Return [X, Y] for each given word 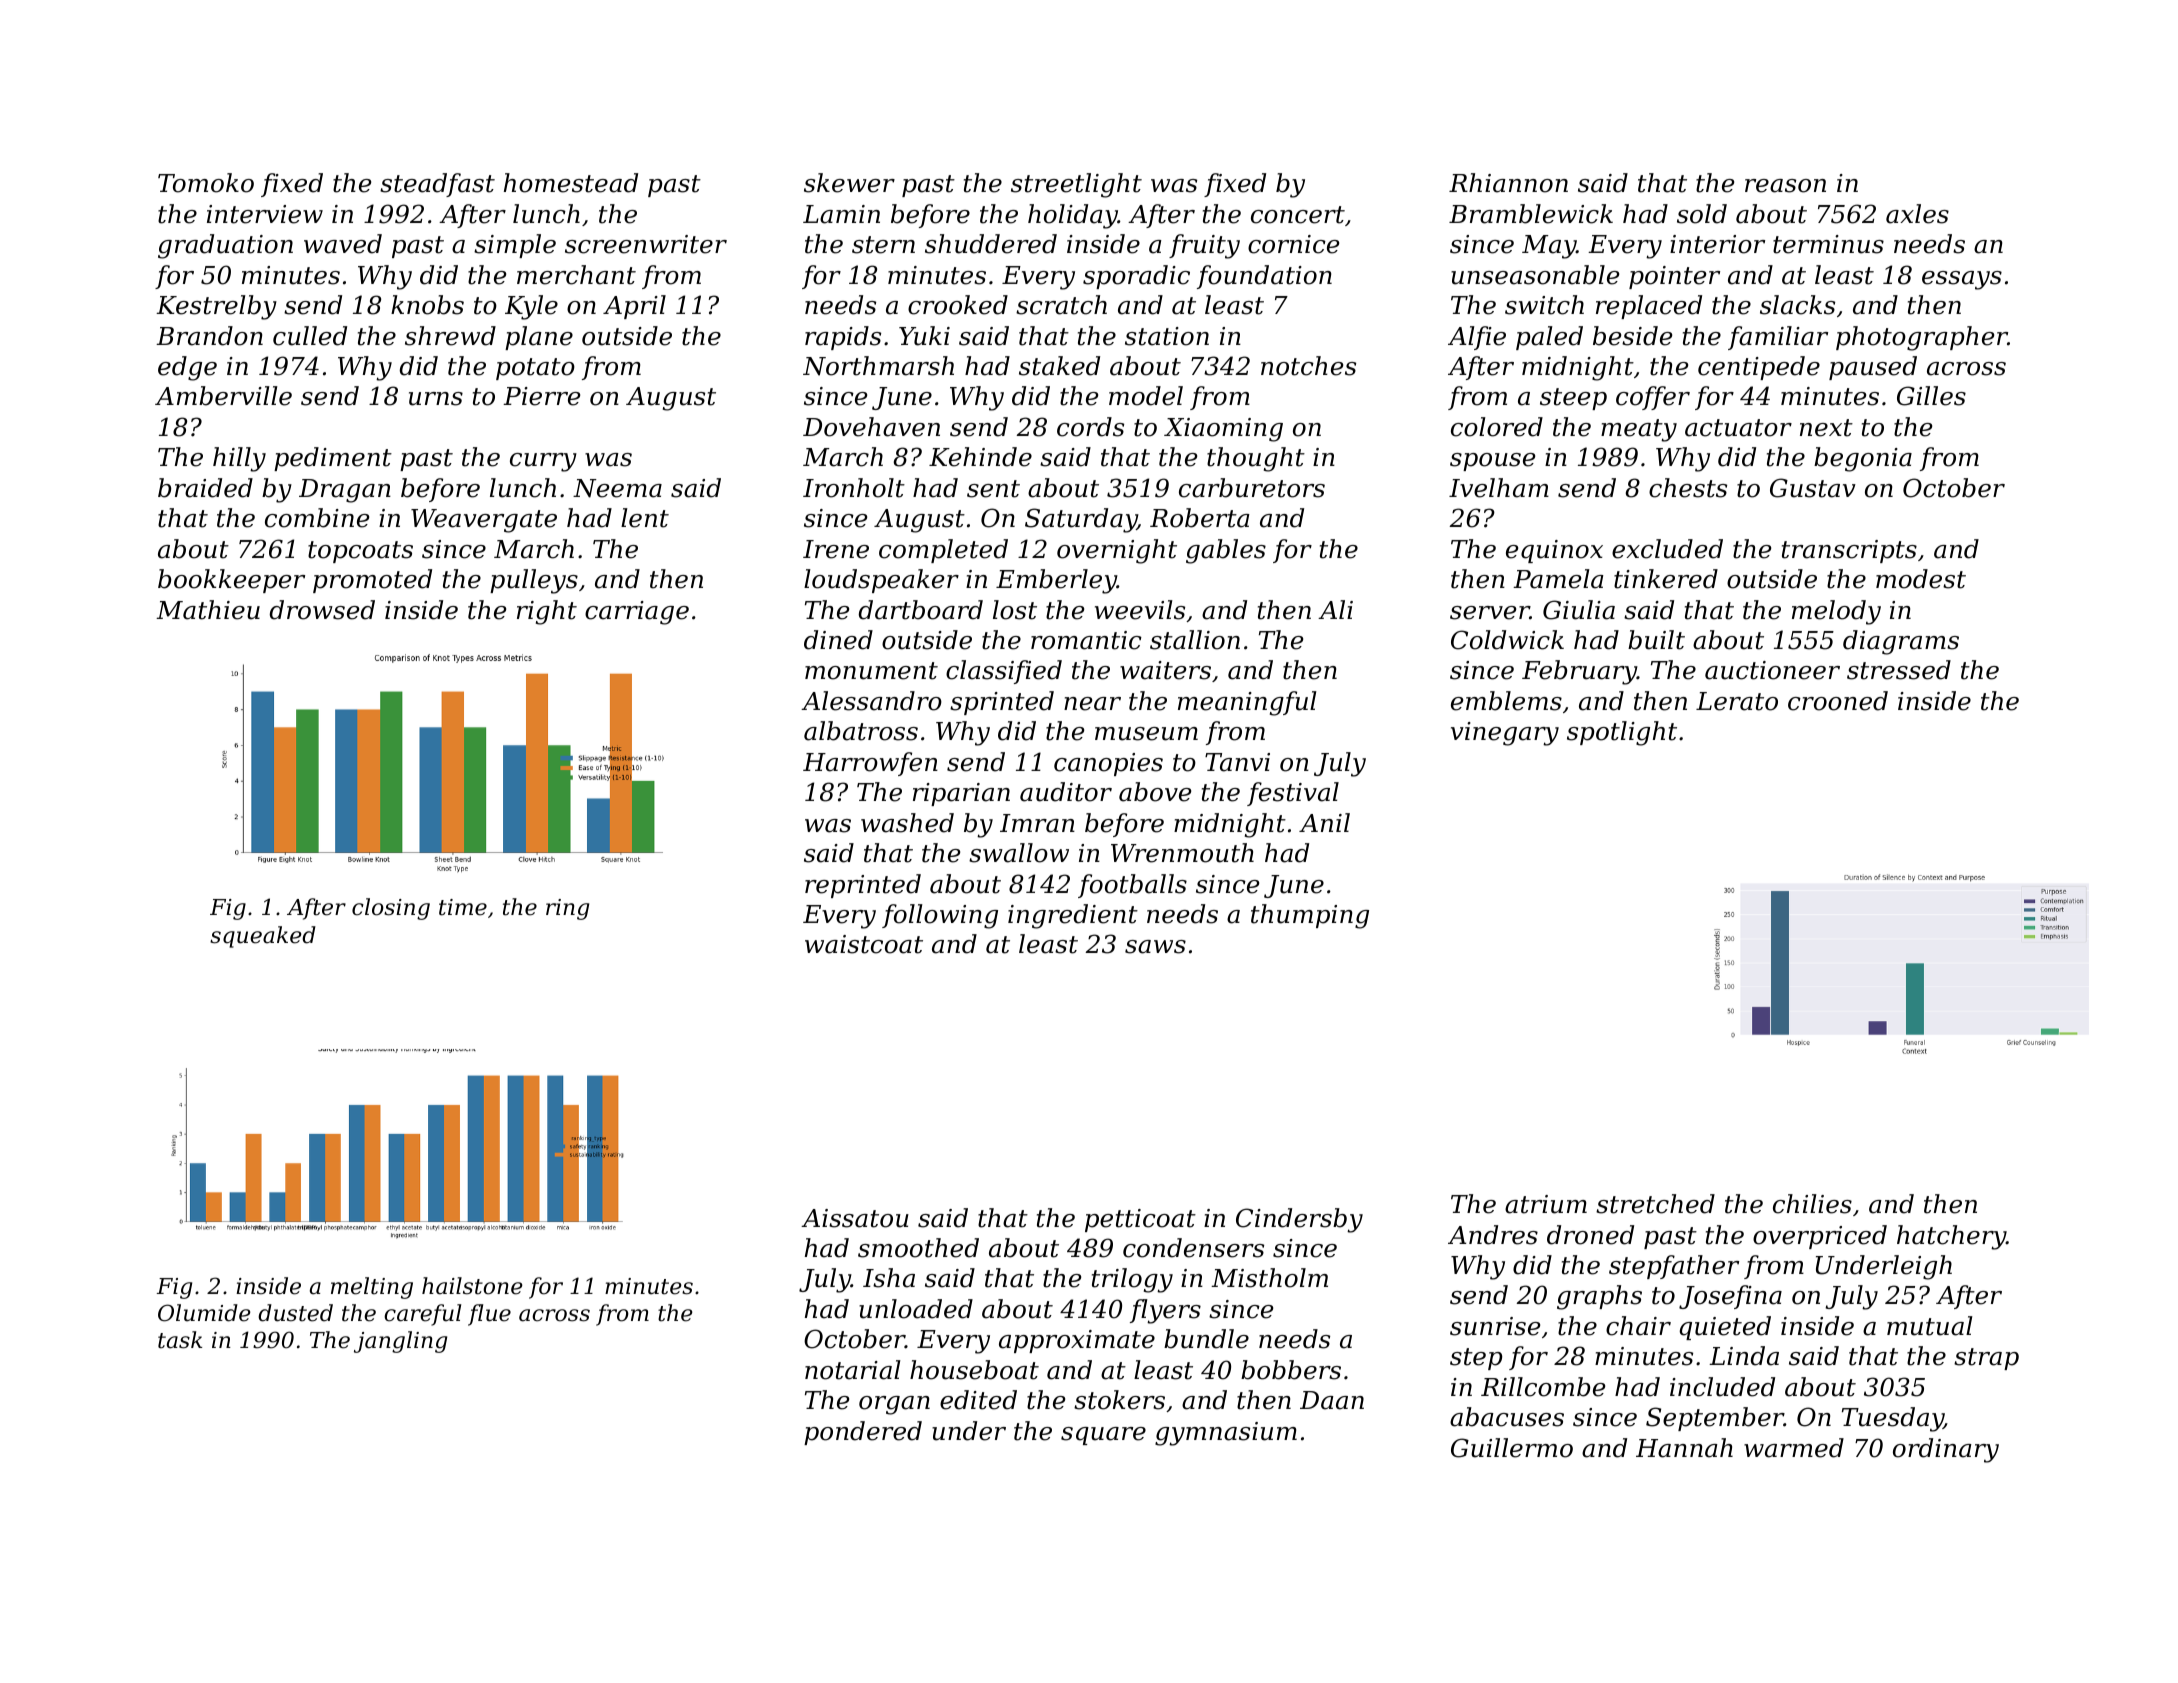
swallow [1019, 853]
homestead [571, 183]
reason [1785, 186]
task [180, 1340]
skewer [849, 183]
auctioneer [1772, 670]
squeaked [263, 937]
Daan [1332, 1400]
